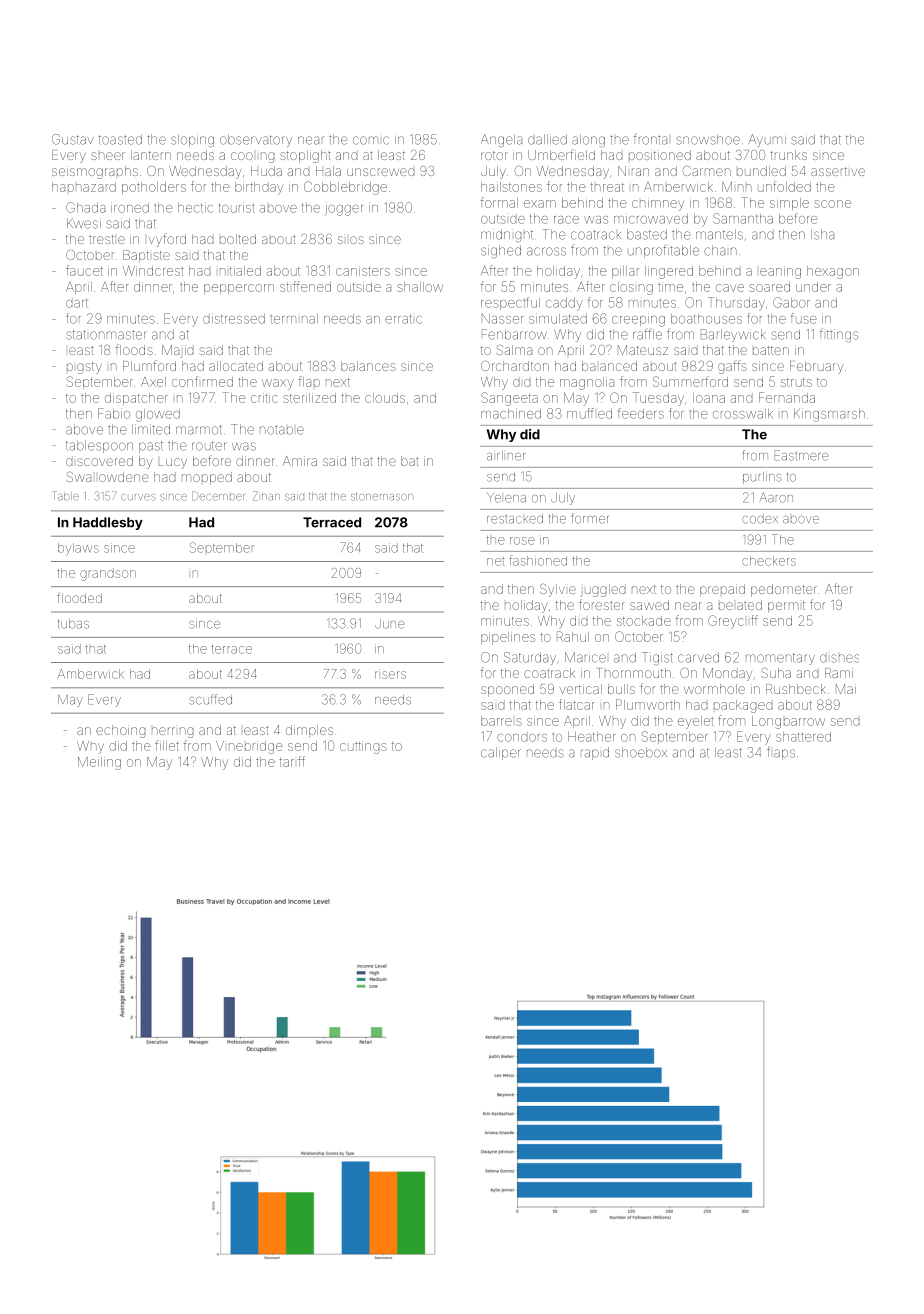 The width and height of the screenshot is (924, 1314). Describe the element at coordinates (382, 497) in the screenshot. I see `stonemason` at that location.
